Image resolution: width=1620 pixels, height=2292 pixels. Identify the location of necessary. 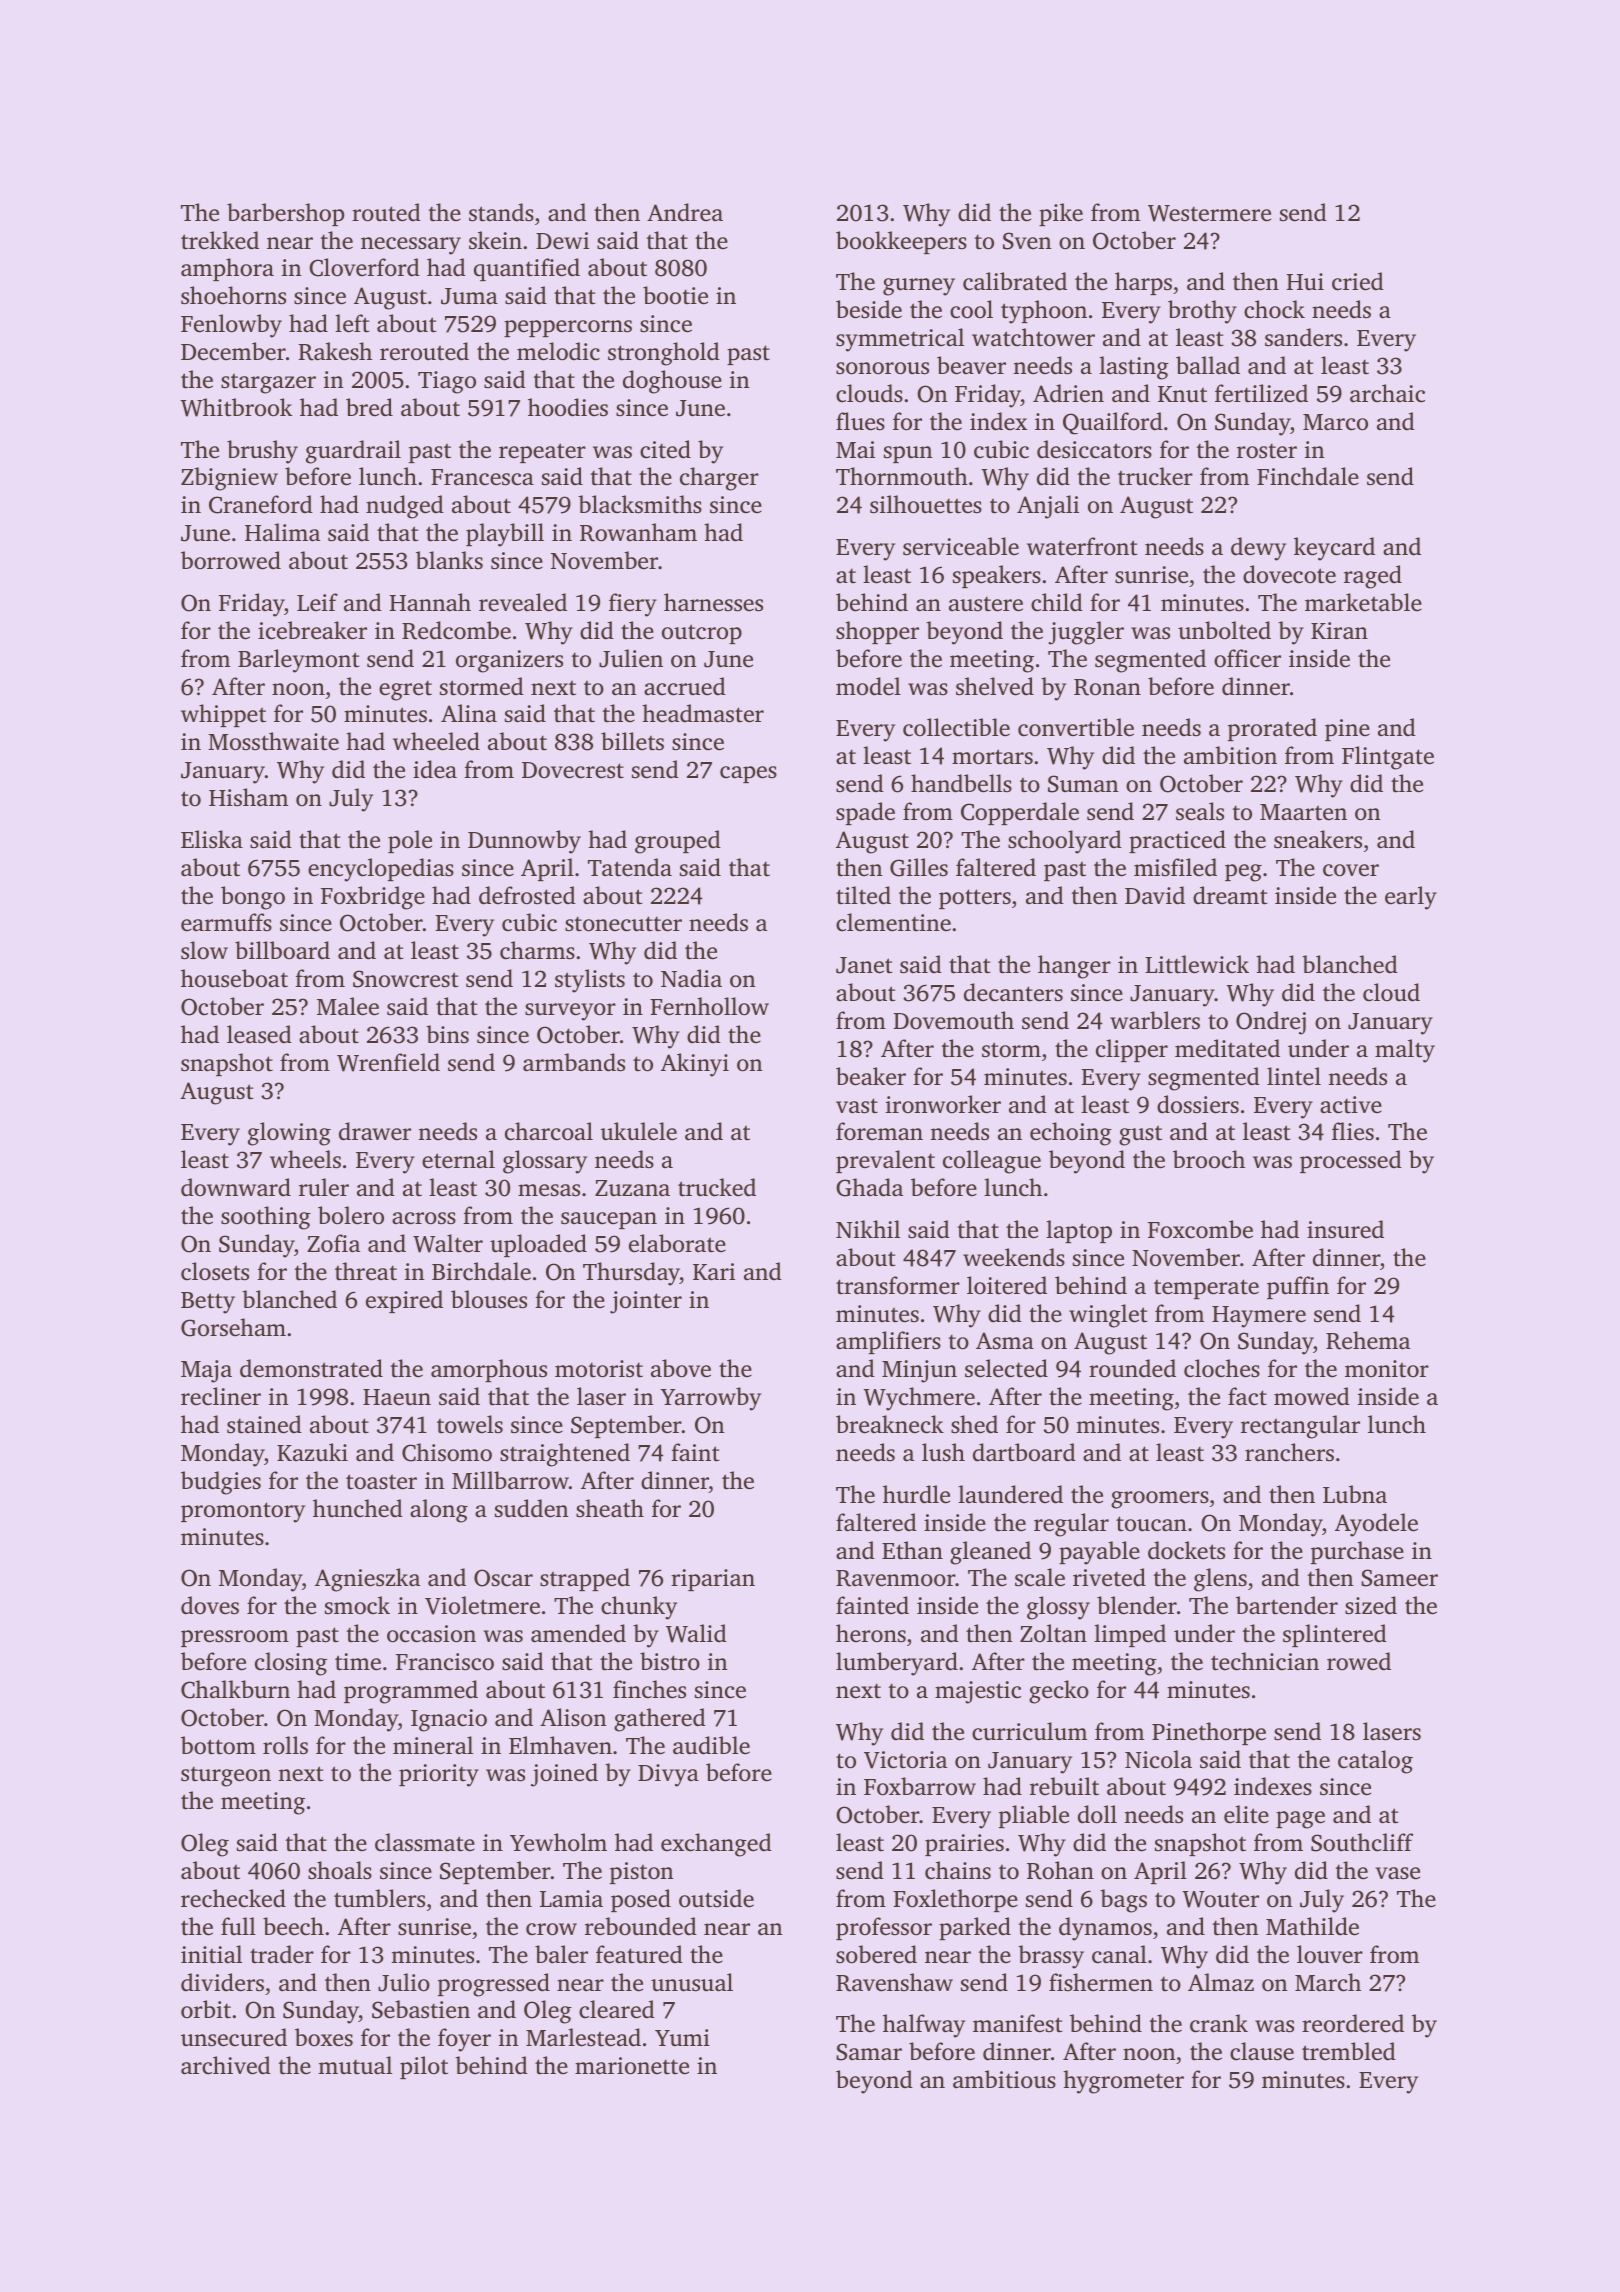
(411, 246).
